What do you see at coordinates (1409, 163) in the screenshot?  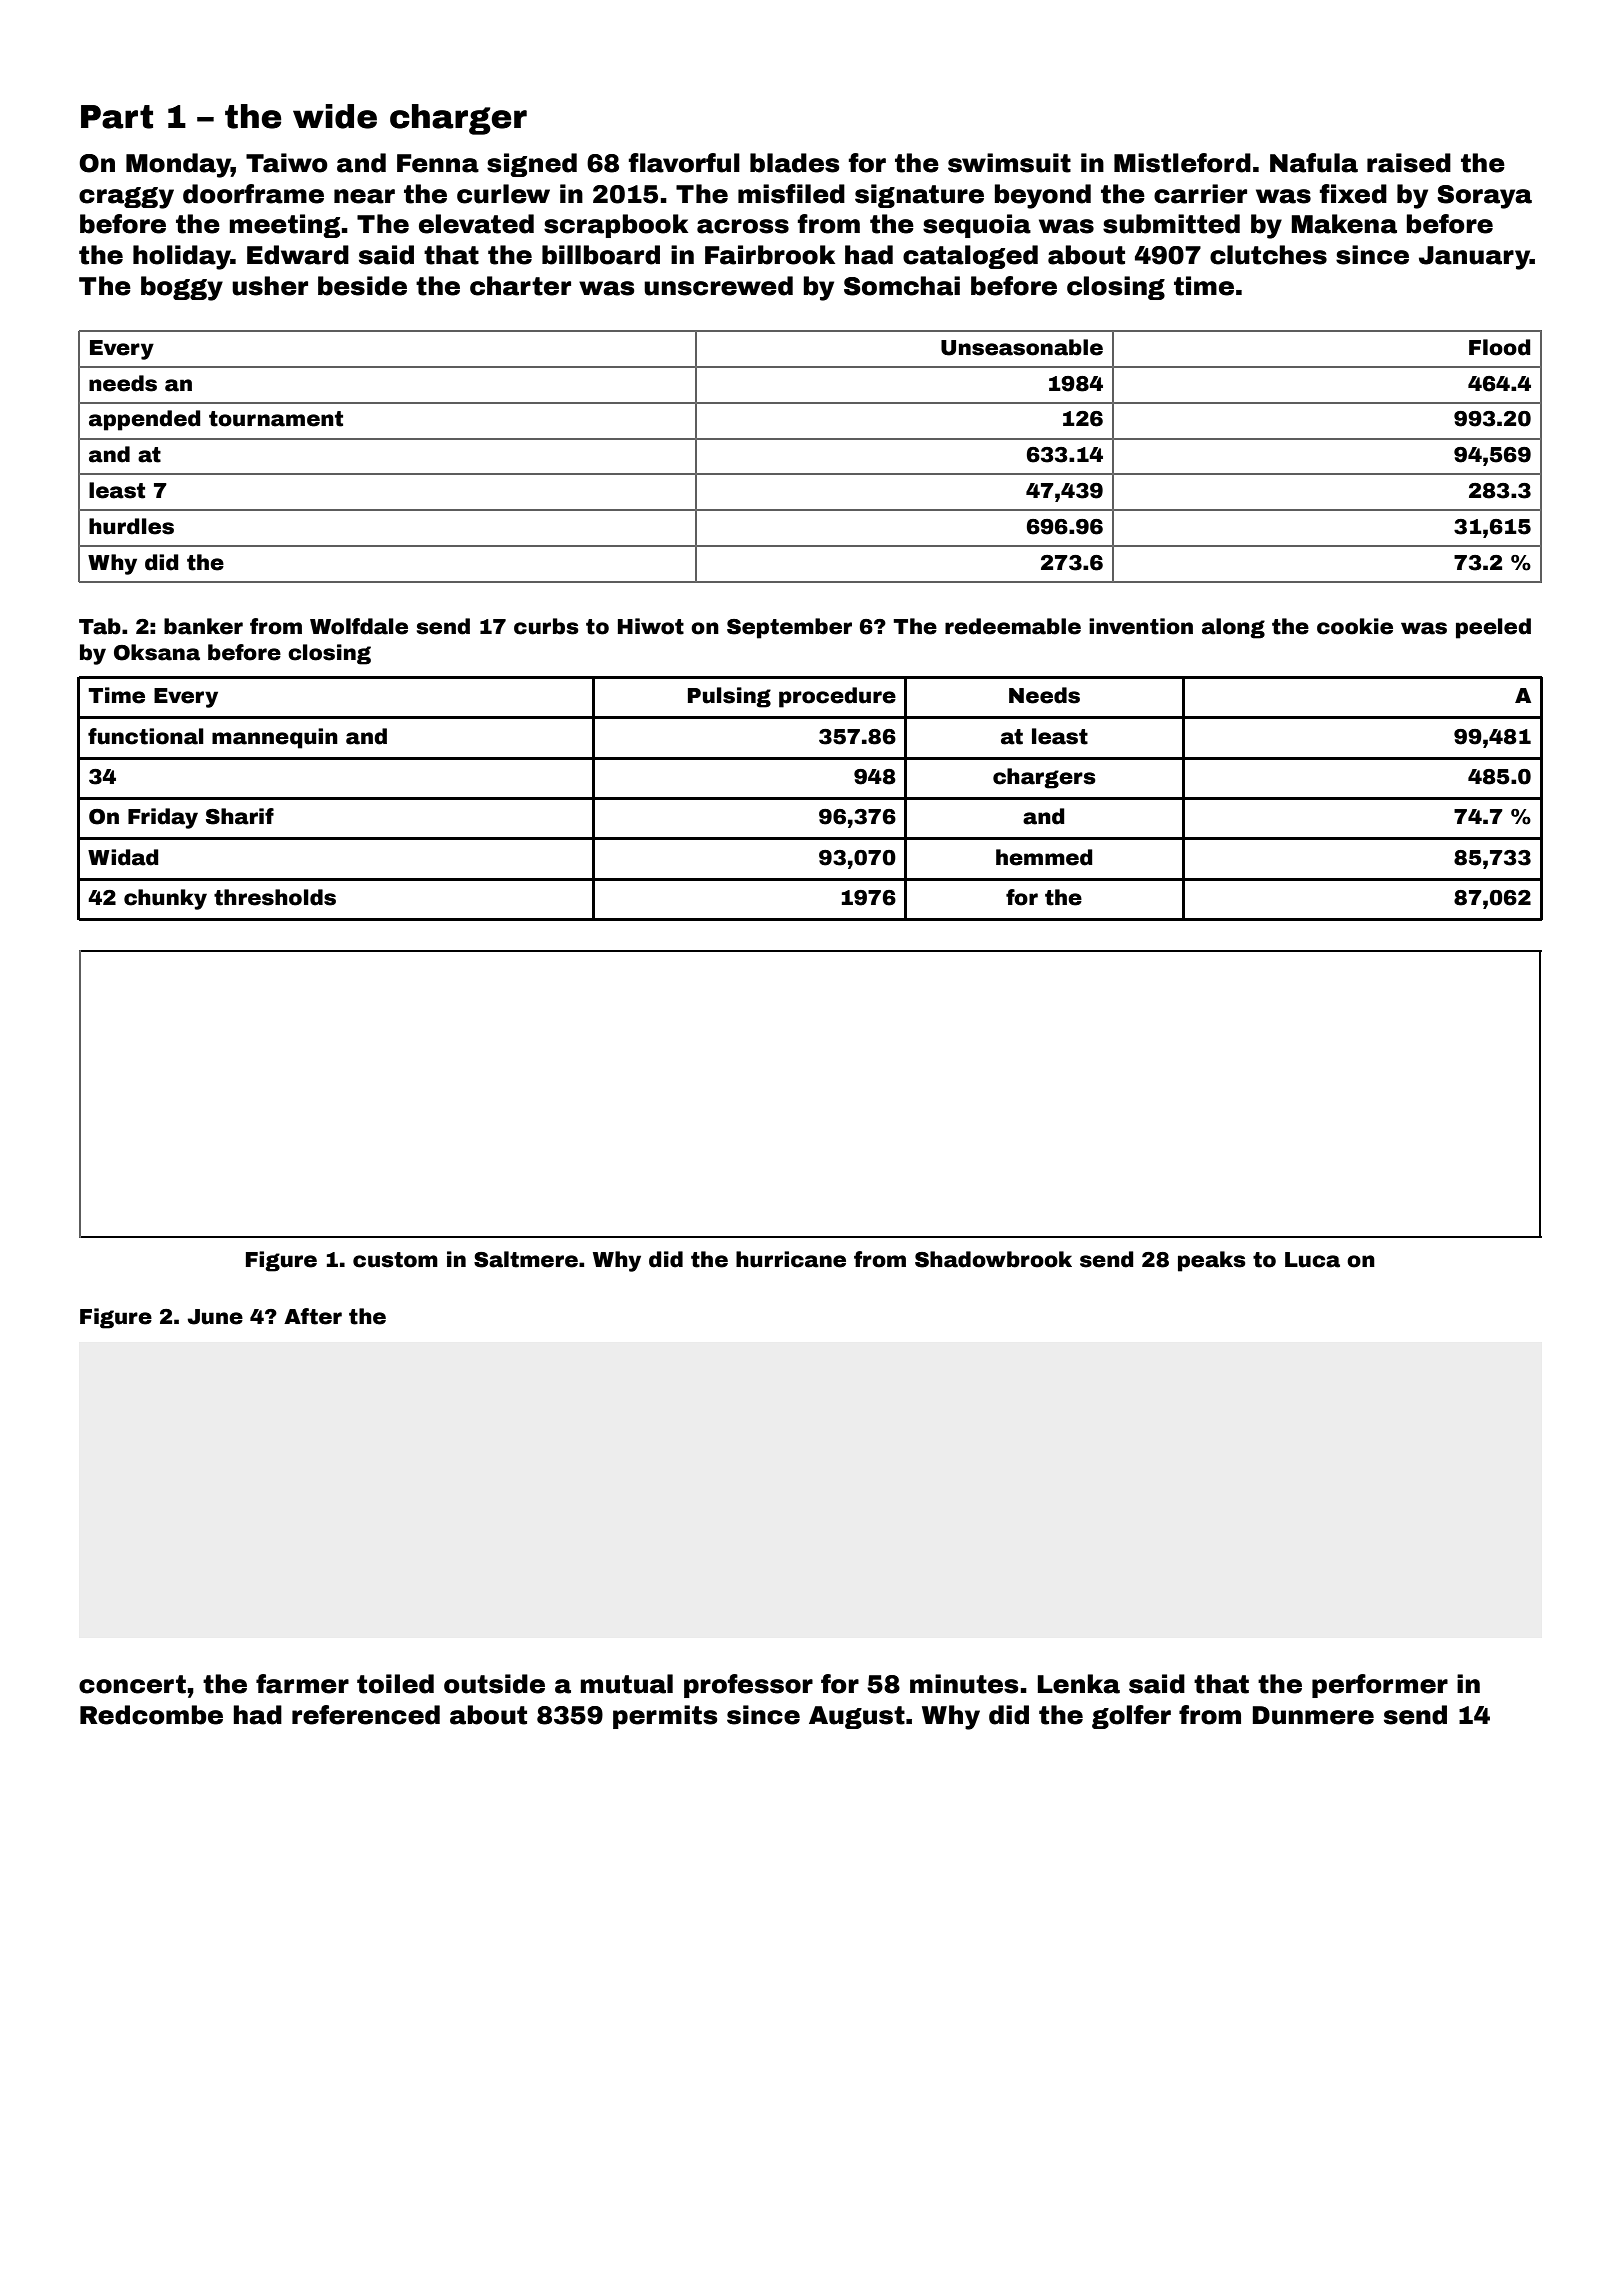 I see `raised` at bounding box center [1409, 163].
